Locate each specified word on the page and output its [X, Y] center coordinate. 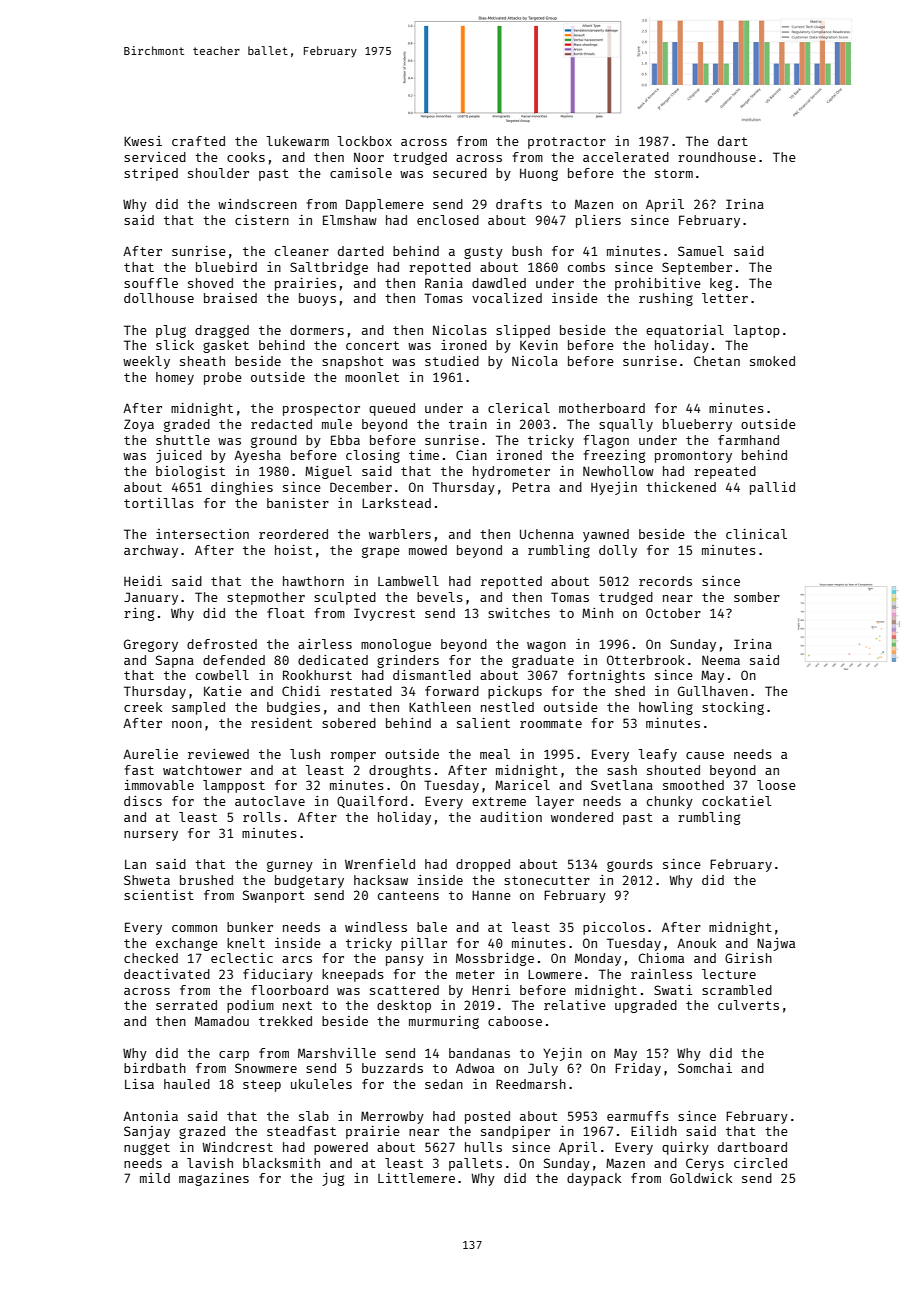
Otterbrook [646, 660]
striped [151, 174]
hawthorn [313, 581]
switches [519, 613]
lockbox [364, 141]
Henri [491, 990]
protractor [567, 143]
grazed [202, 1132]
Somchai [705, 1068]
